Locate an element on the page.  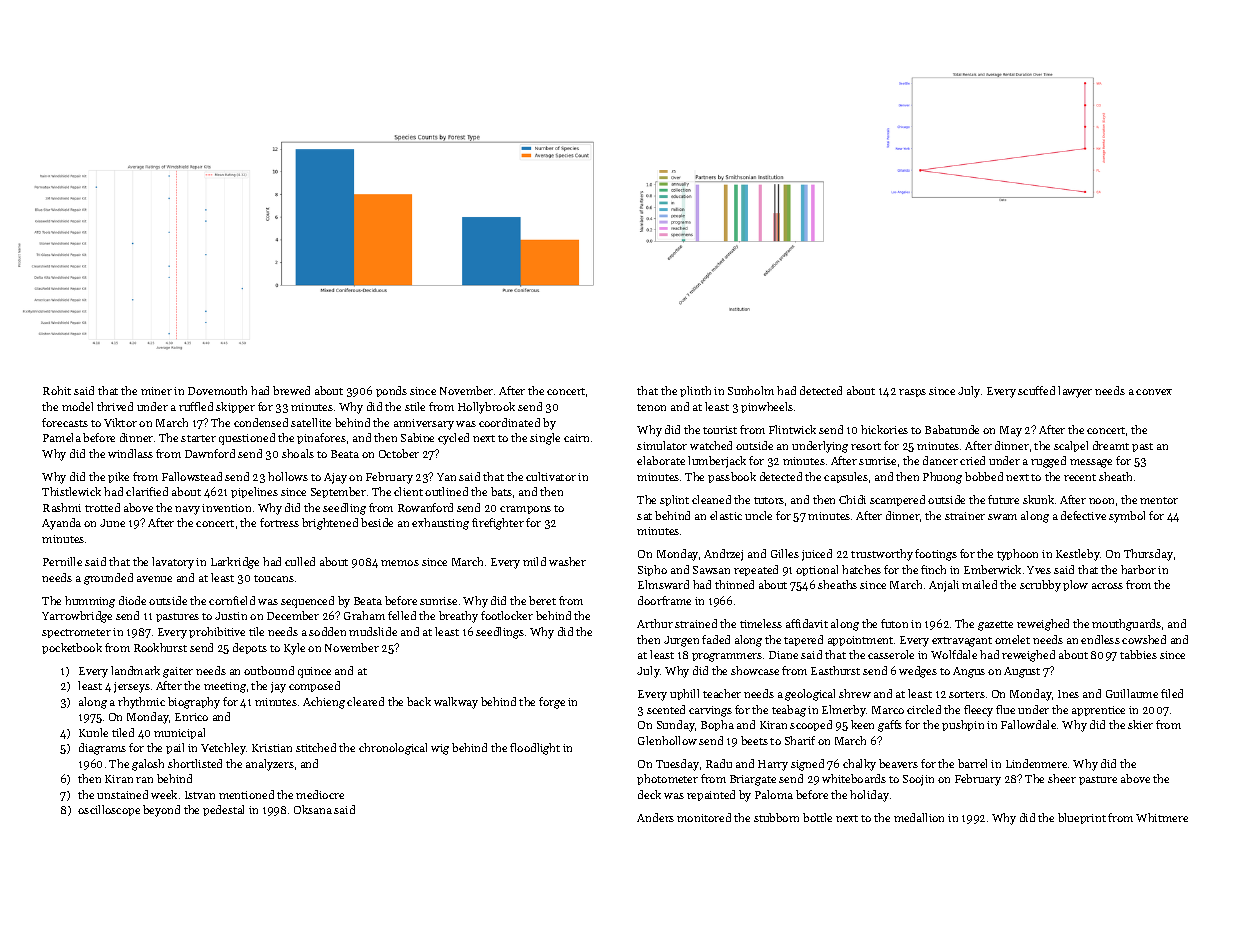
Rohit is located at coordinates (57, 390).
